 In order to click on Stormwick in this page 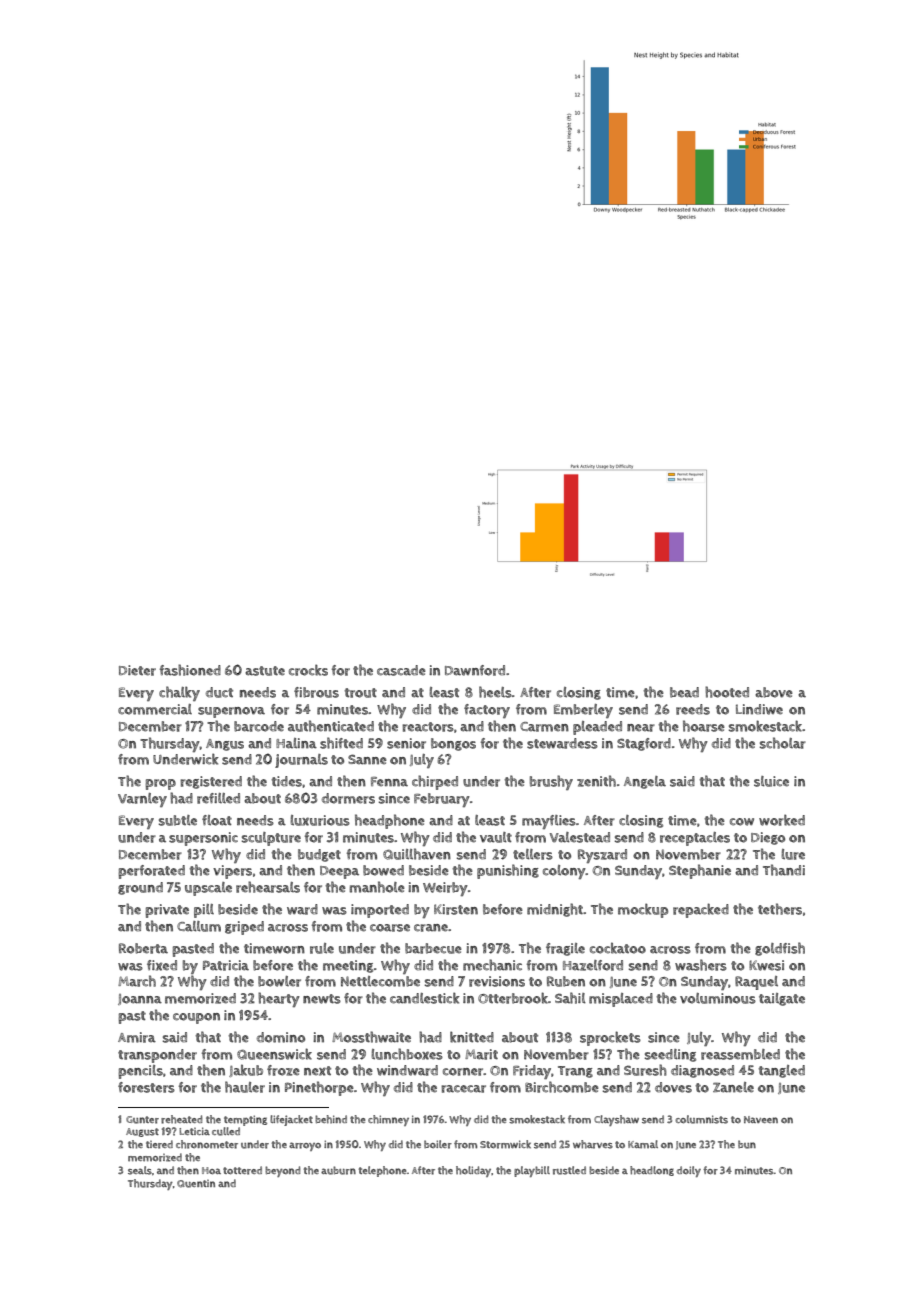, I will do `click(505, 1144)`.
